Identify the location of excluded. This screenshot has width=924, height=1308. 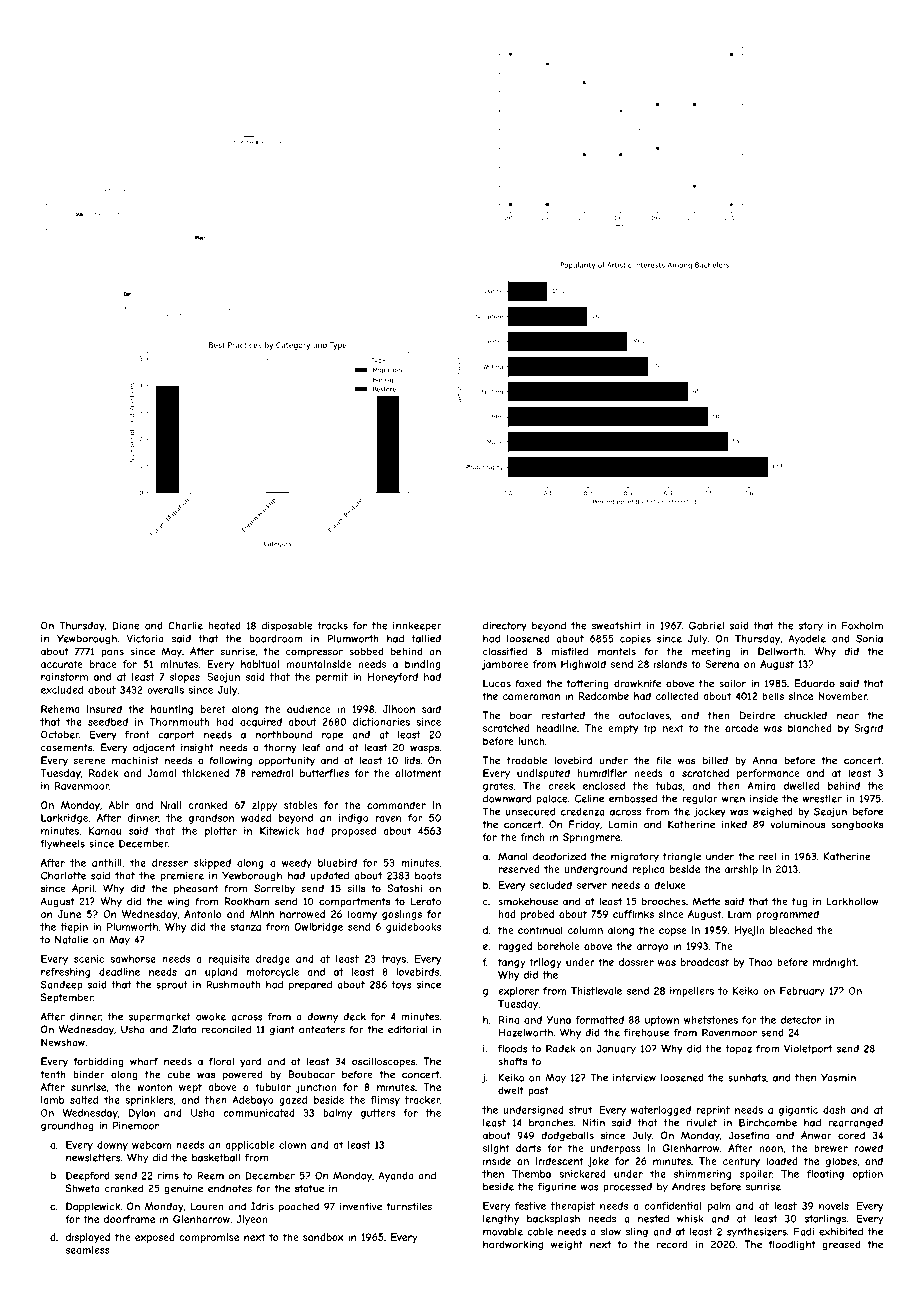
(62, 690).
